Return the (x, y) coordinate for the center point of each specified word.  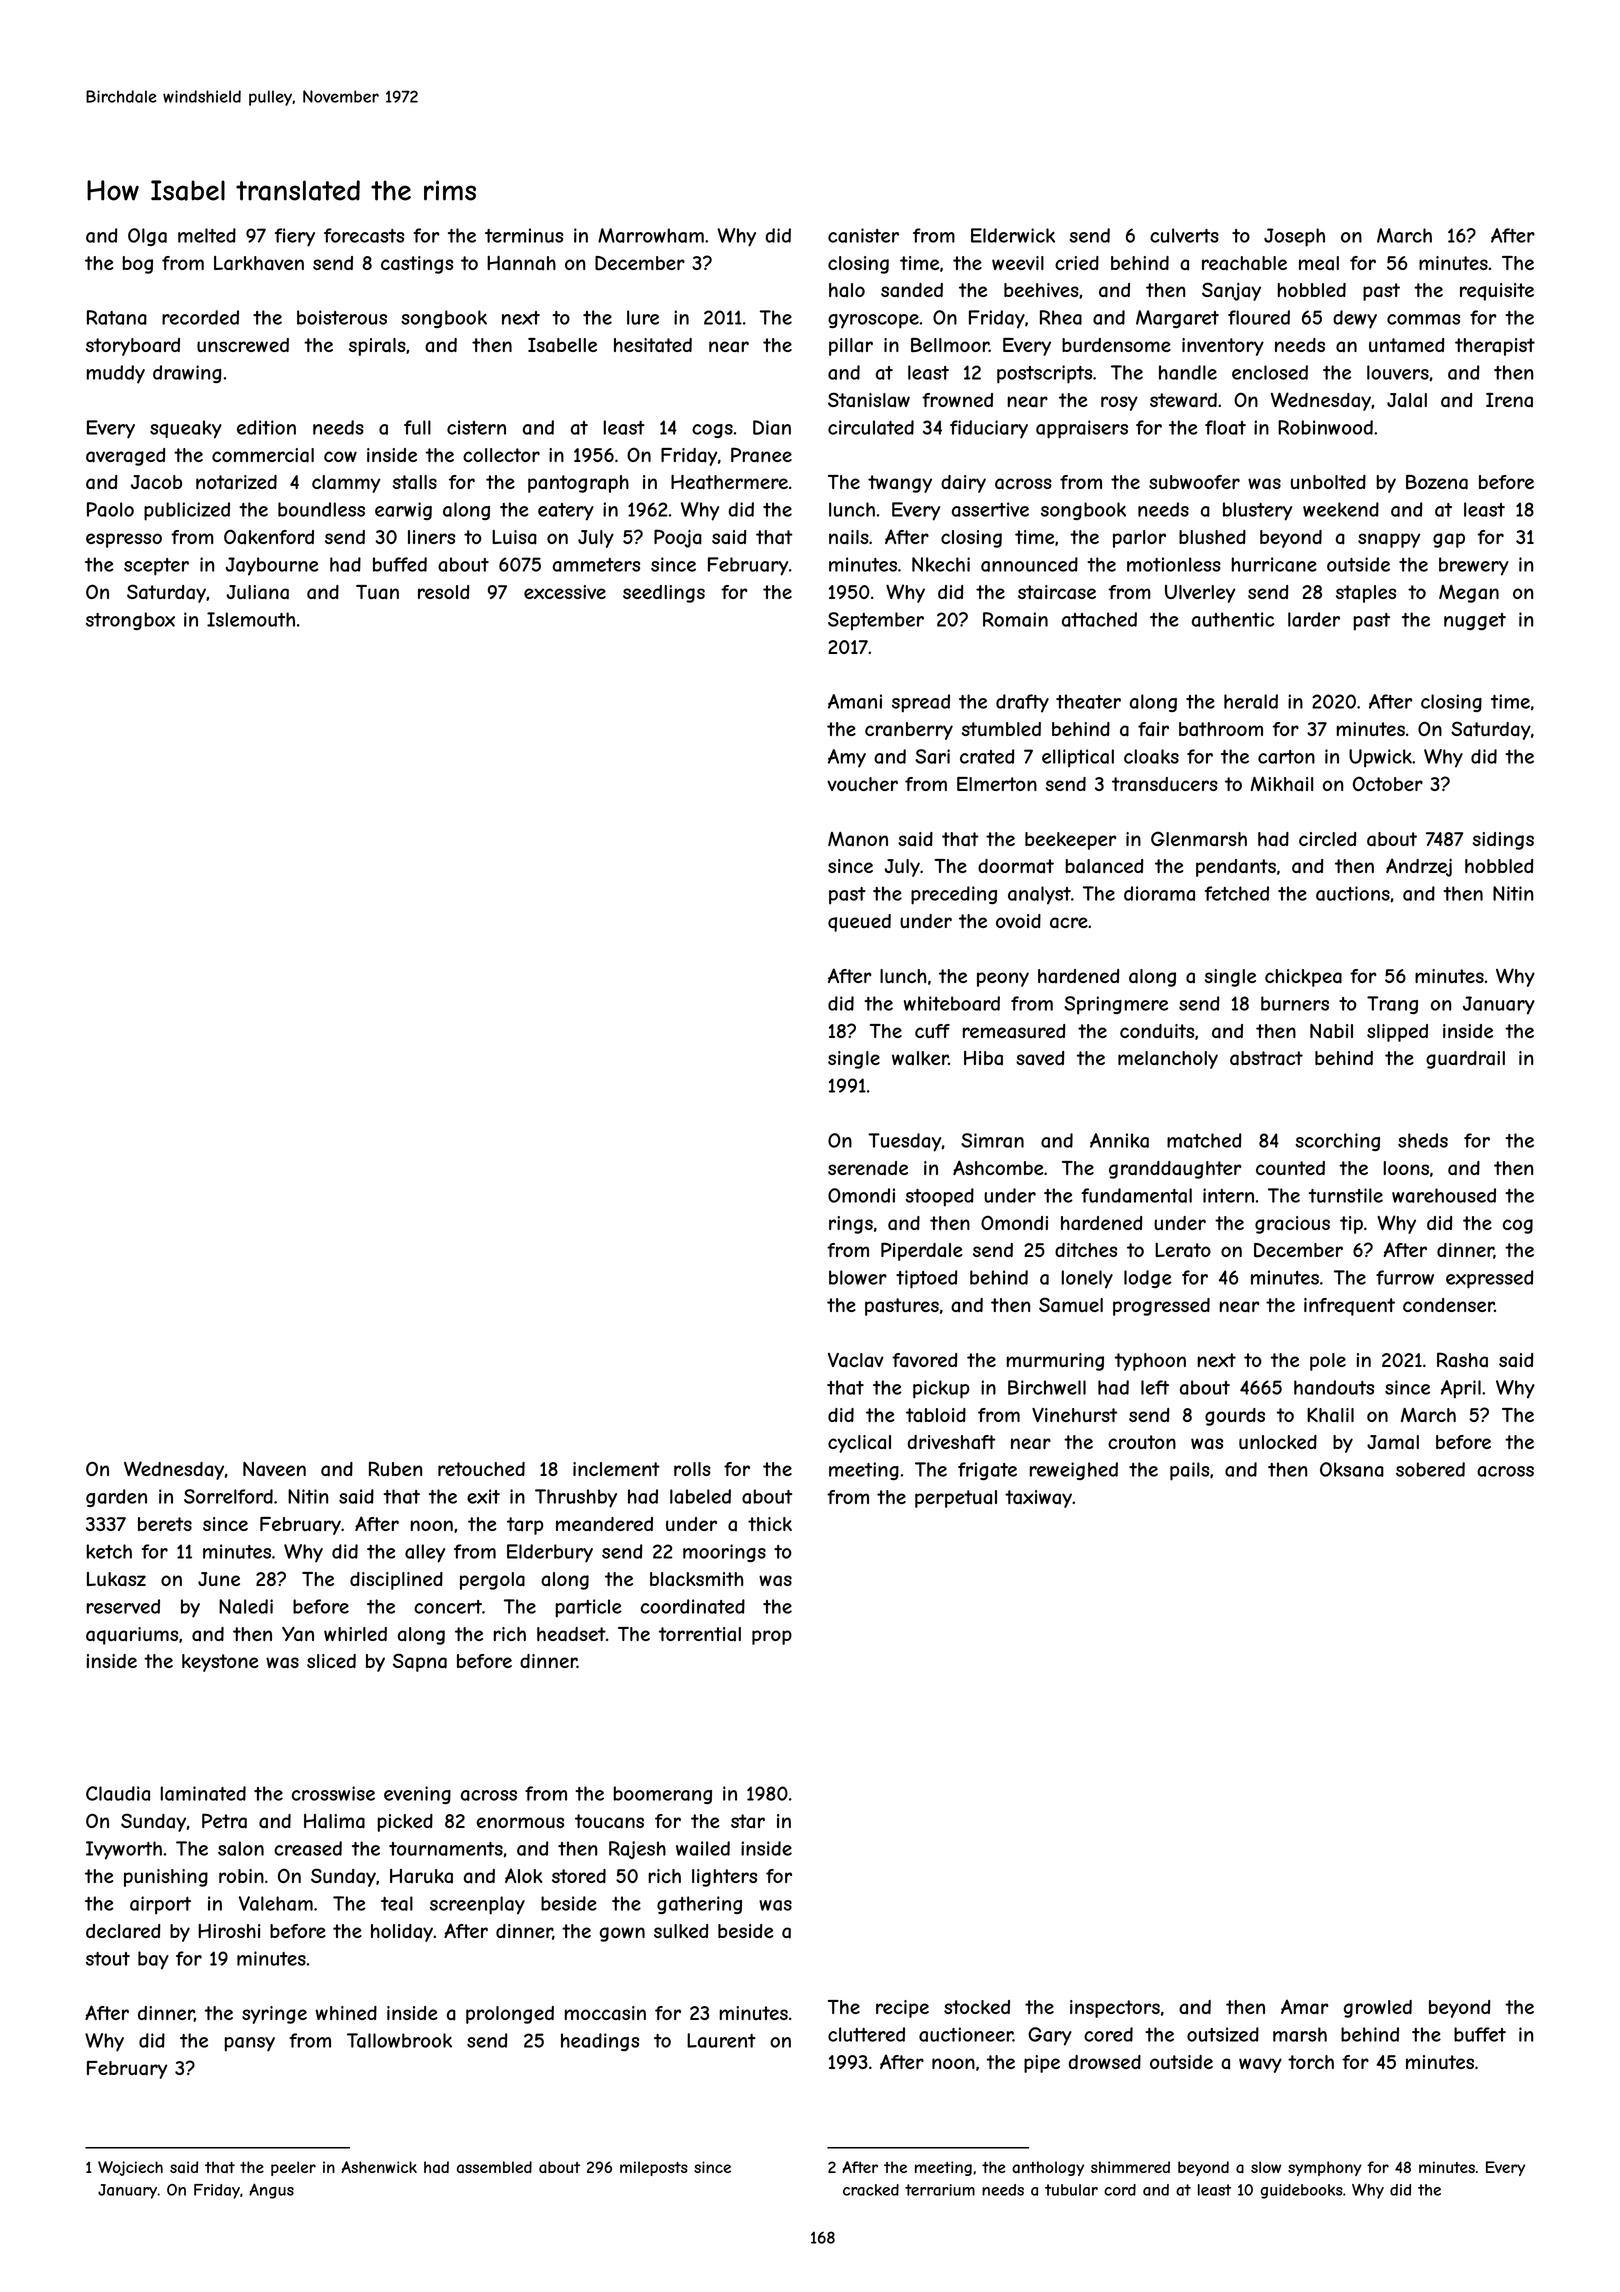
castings (417, 265)
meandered (604, 1524)
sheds (1423, 1140)
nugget (1475, 621)
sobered (1430, 1469)
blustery (1257, 511)
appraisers (1082, 429)
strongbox (130, 621)
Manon (858, 839)
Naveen (274, 1469)
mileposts (654, 2168)
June (219, 1579)
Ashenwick (379, 2167)
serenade (868, 1168)
